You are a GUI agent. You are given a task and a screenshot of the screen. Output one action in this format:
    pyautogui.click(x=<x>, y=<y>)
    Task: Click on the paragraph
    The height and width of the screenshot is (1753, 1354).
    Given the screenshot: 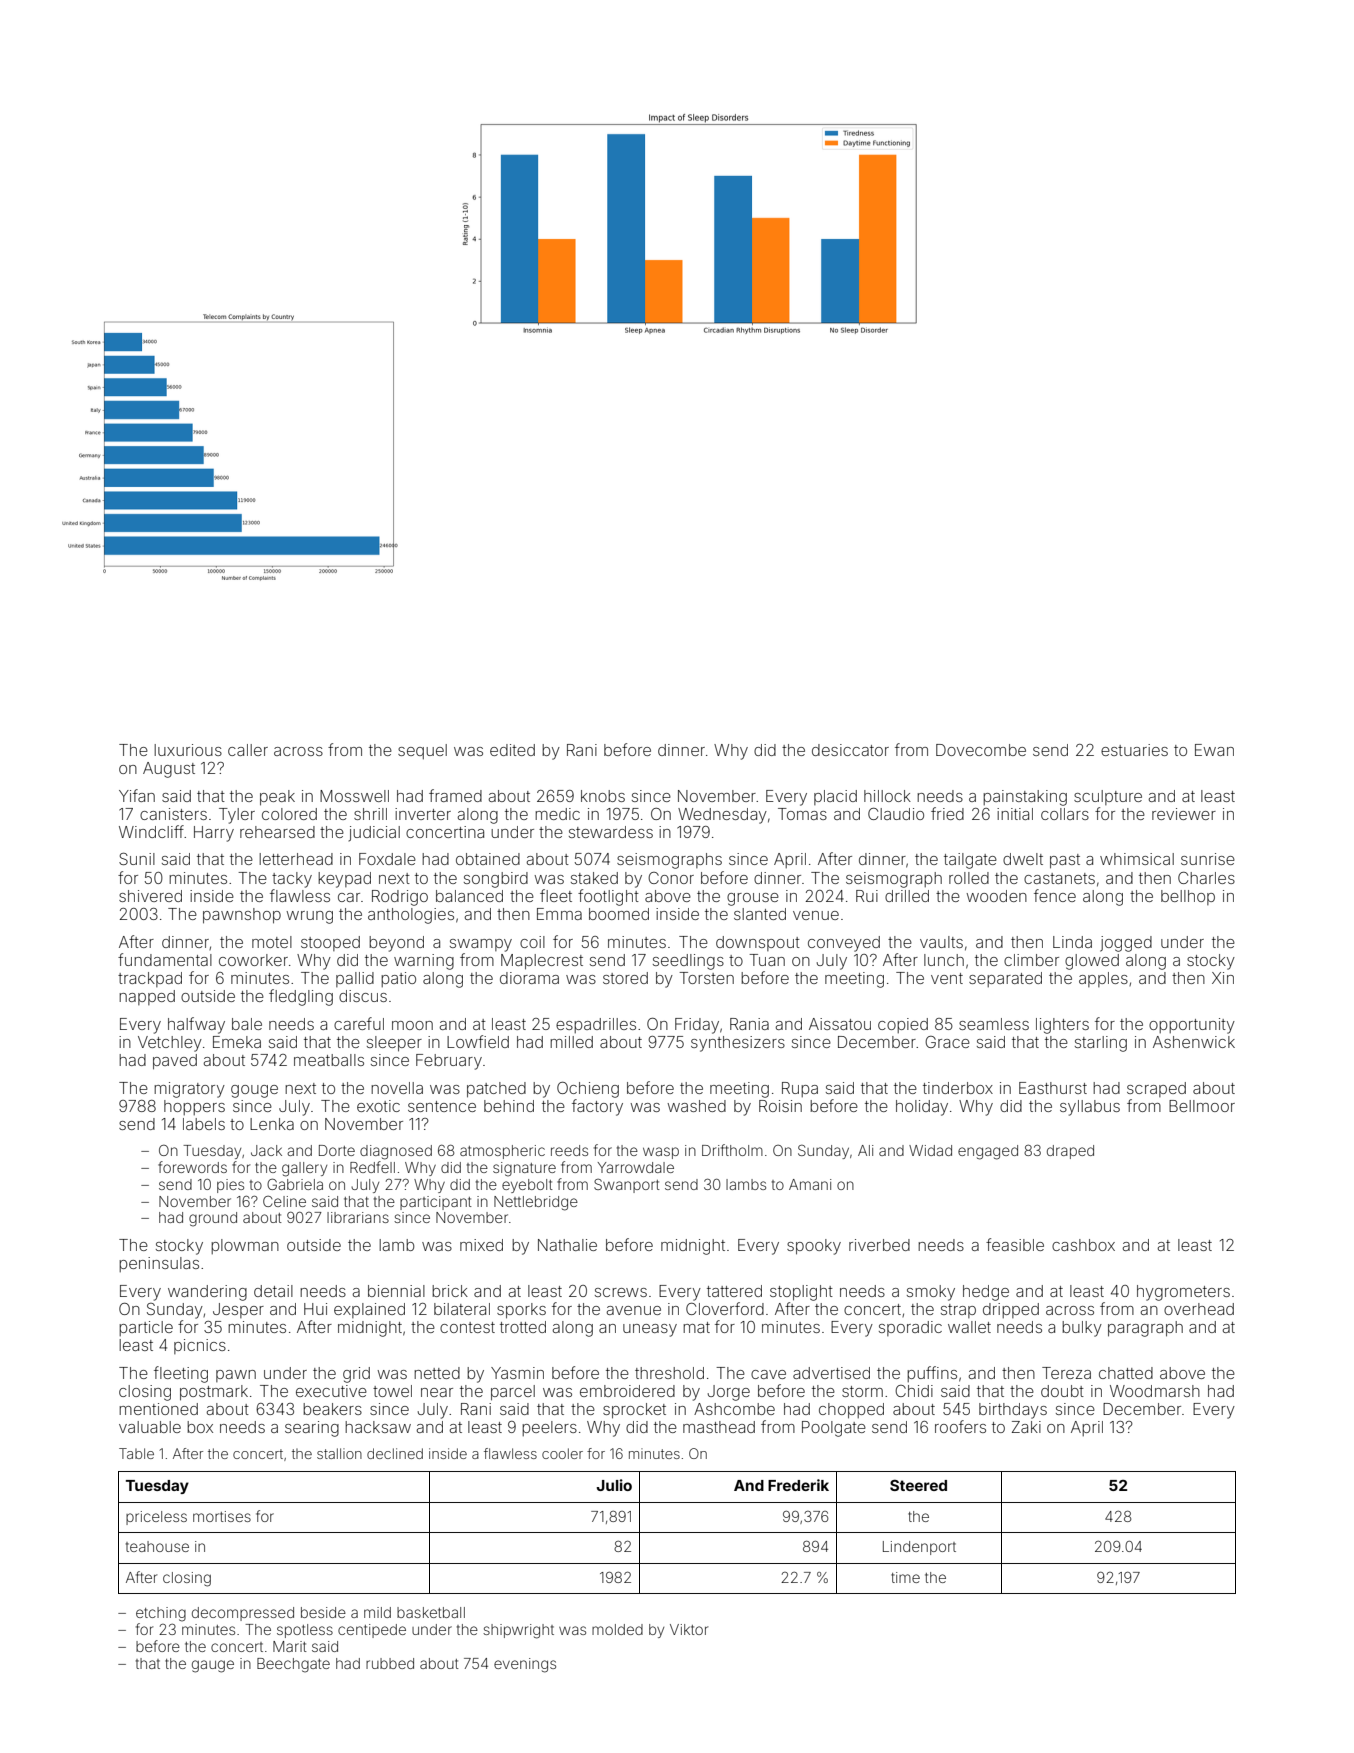 What is the action you would take?
    pyautogui.click(x=1145, y=1329)
